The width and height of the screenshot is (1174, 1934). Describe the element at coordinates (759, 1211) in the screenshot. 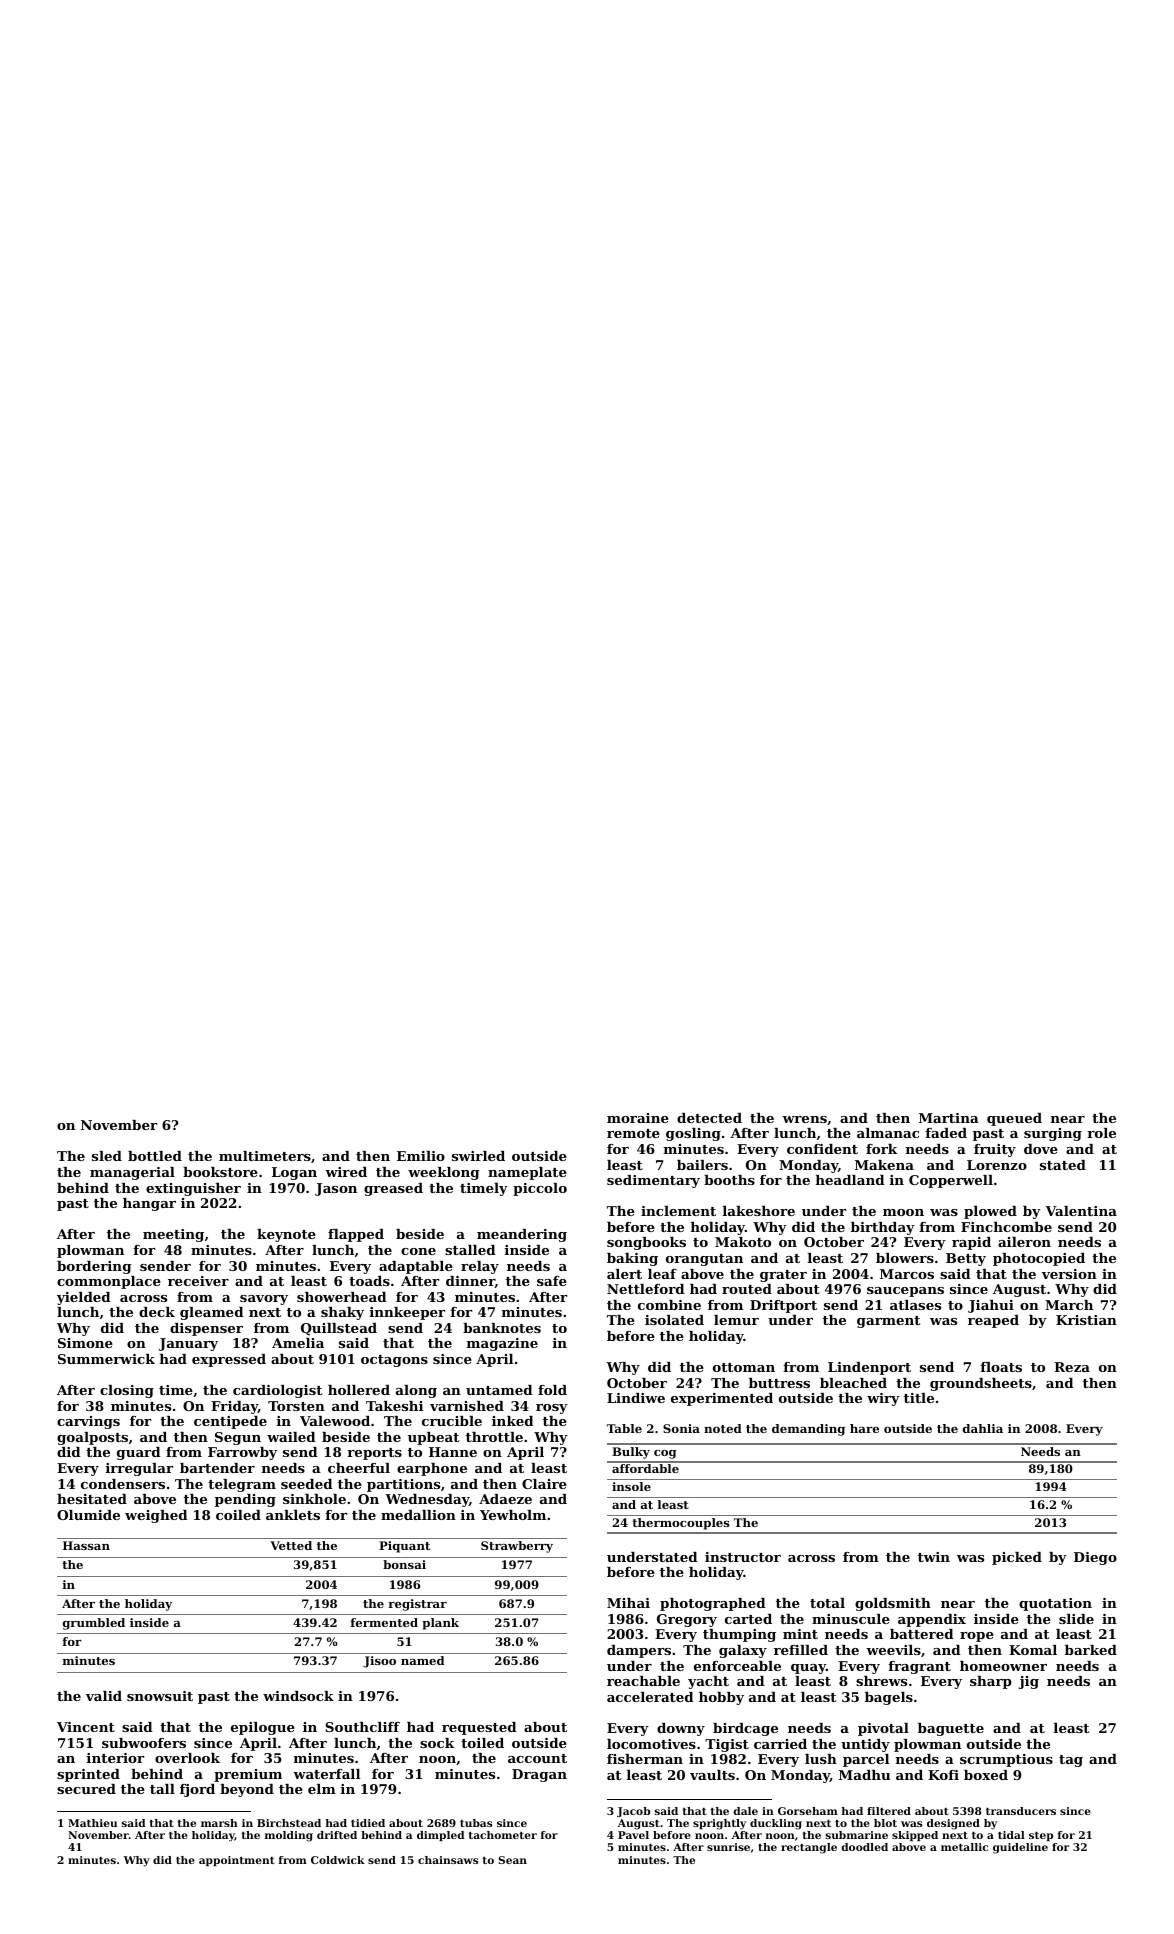

I see `lakeshore` at that location.
